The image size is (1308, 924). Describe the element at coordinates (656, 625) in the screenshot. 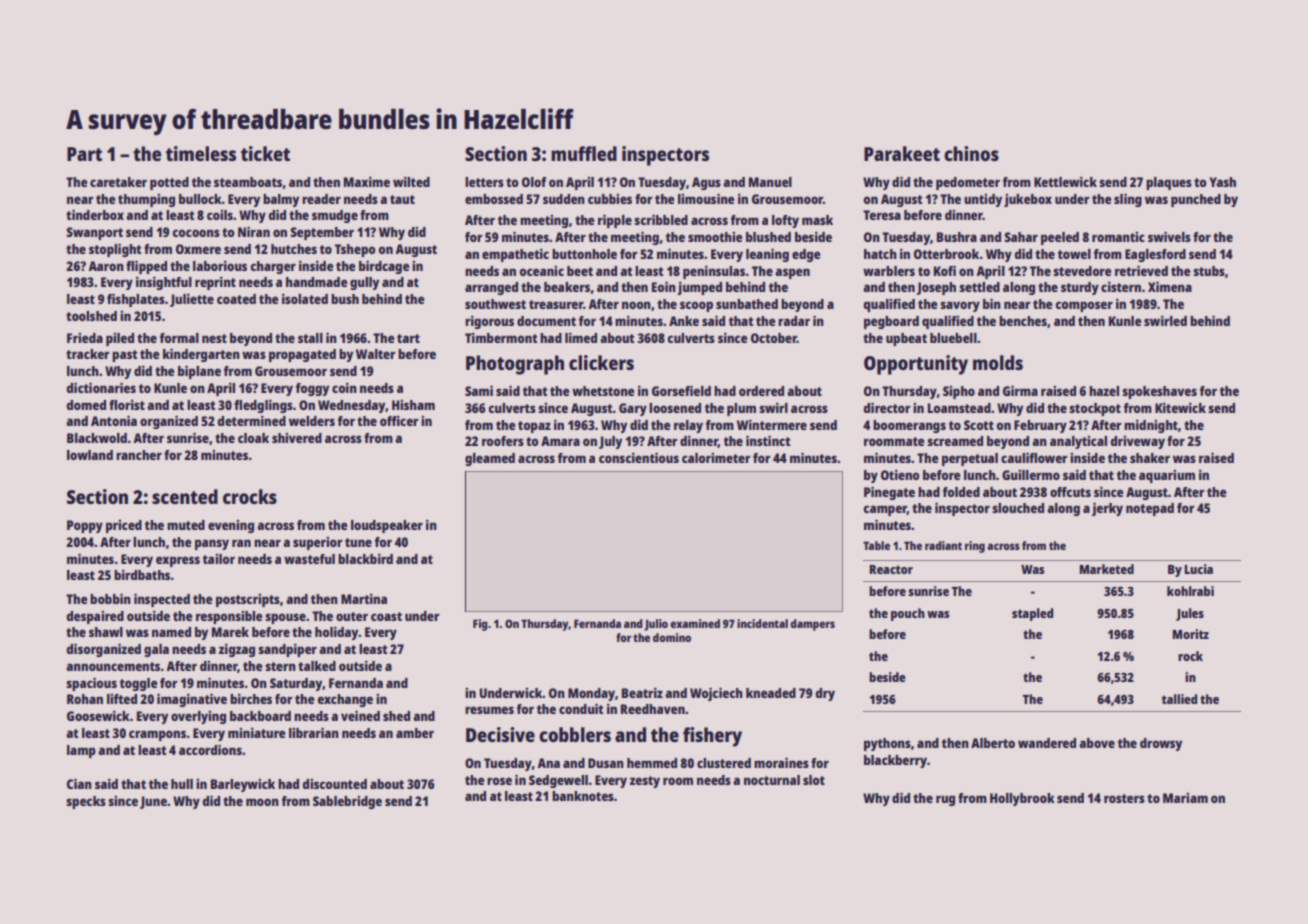

I see `Julio` at that location.
